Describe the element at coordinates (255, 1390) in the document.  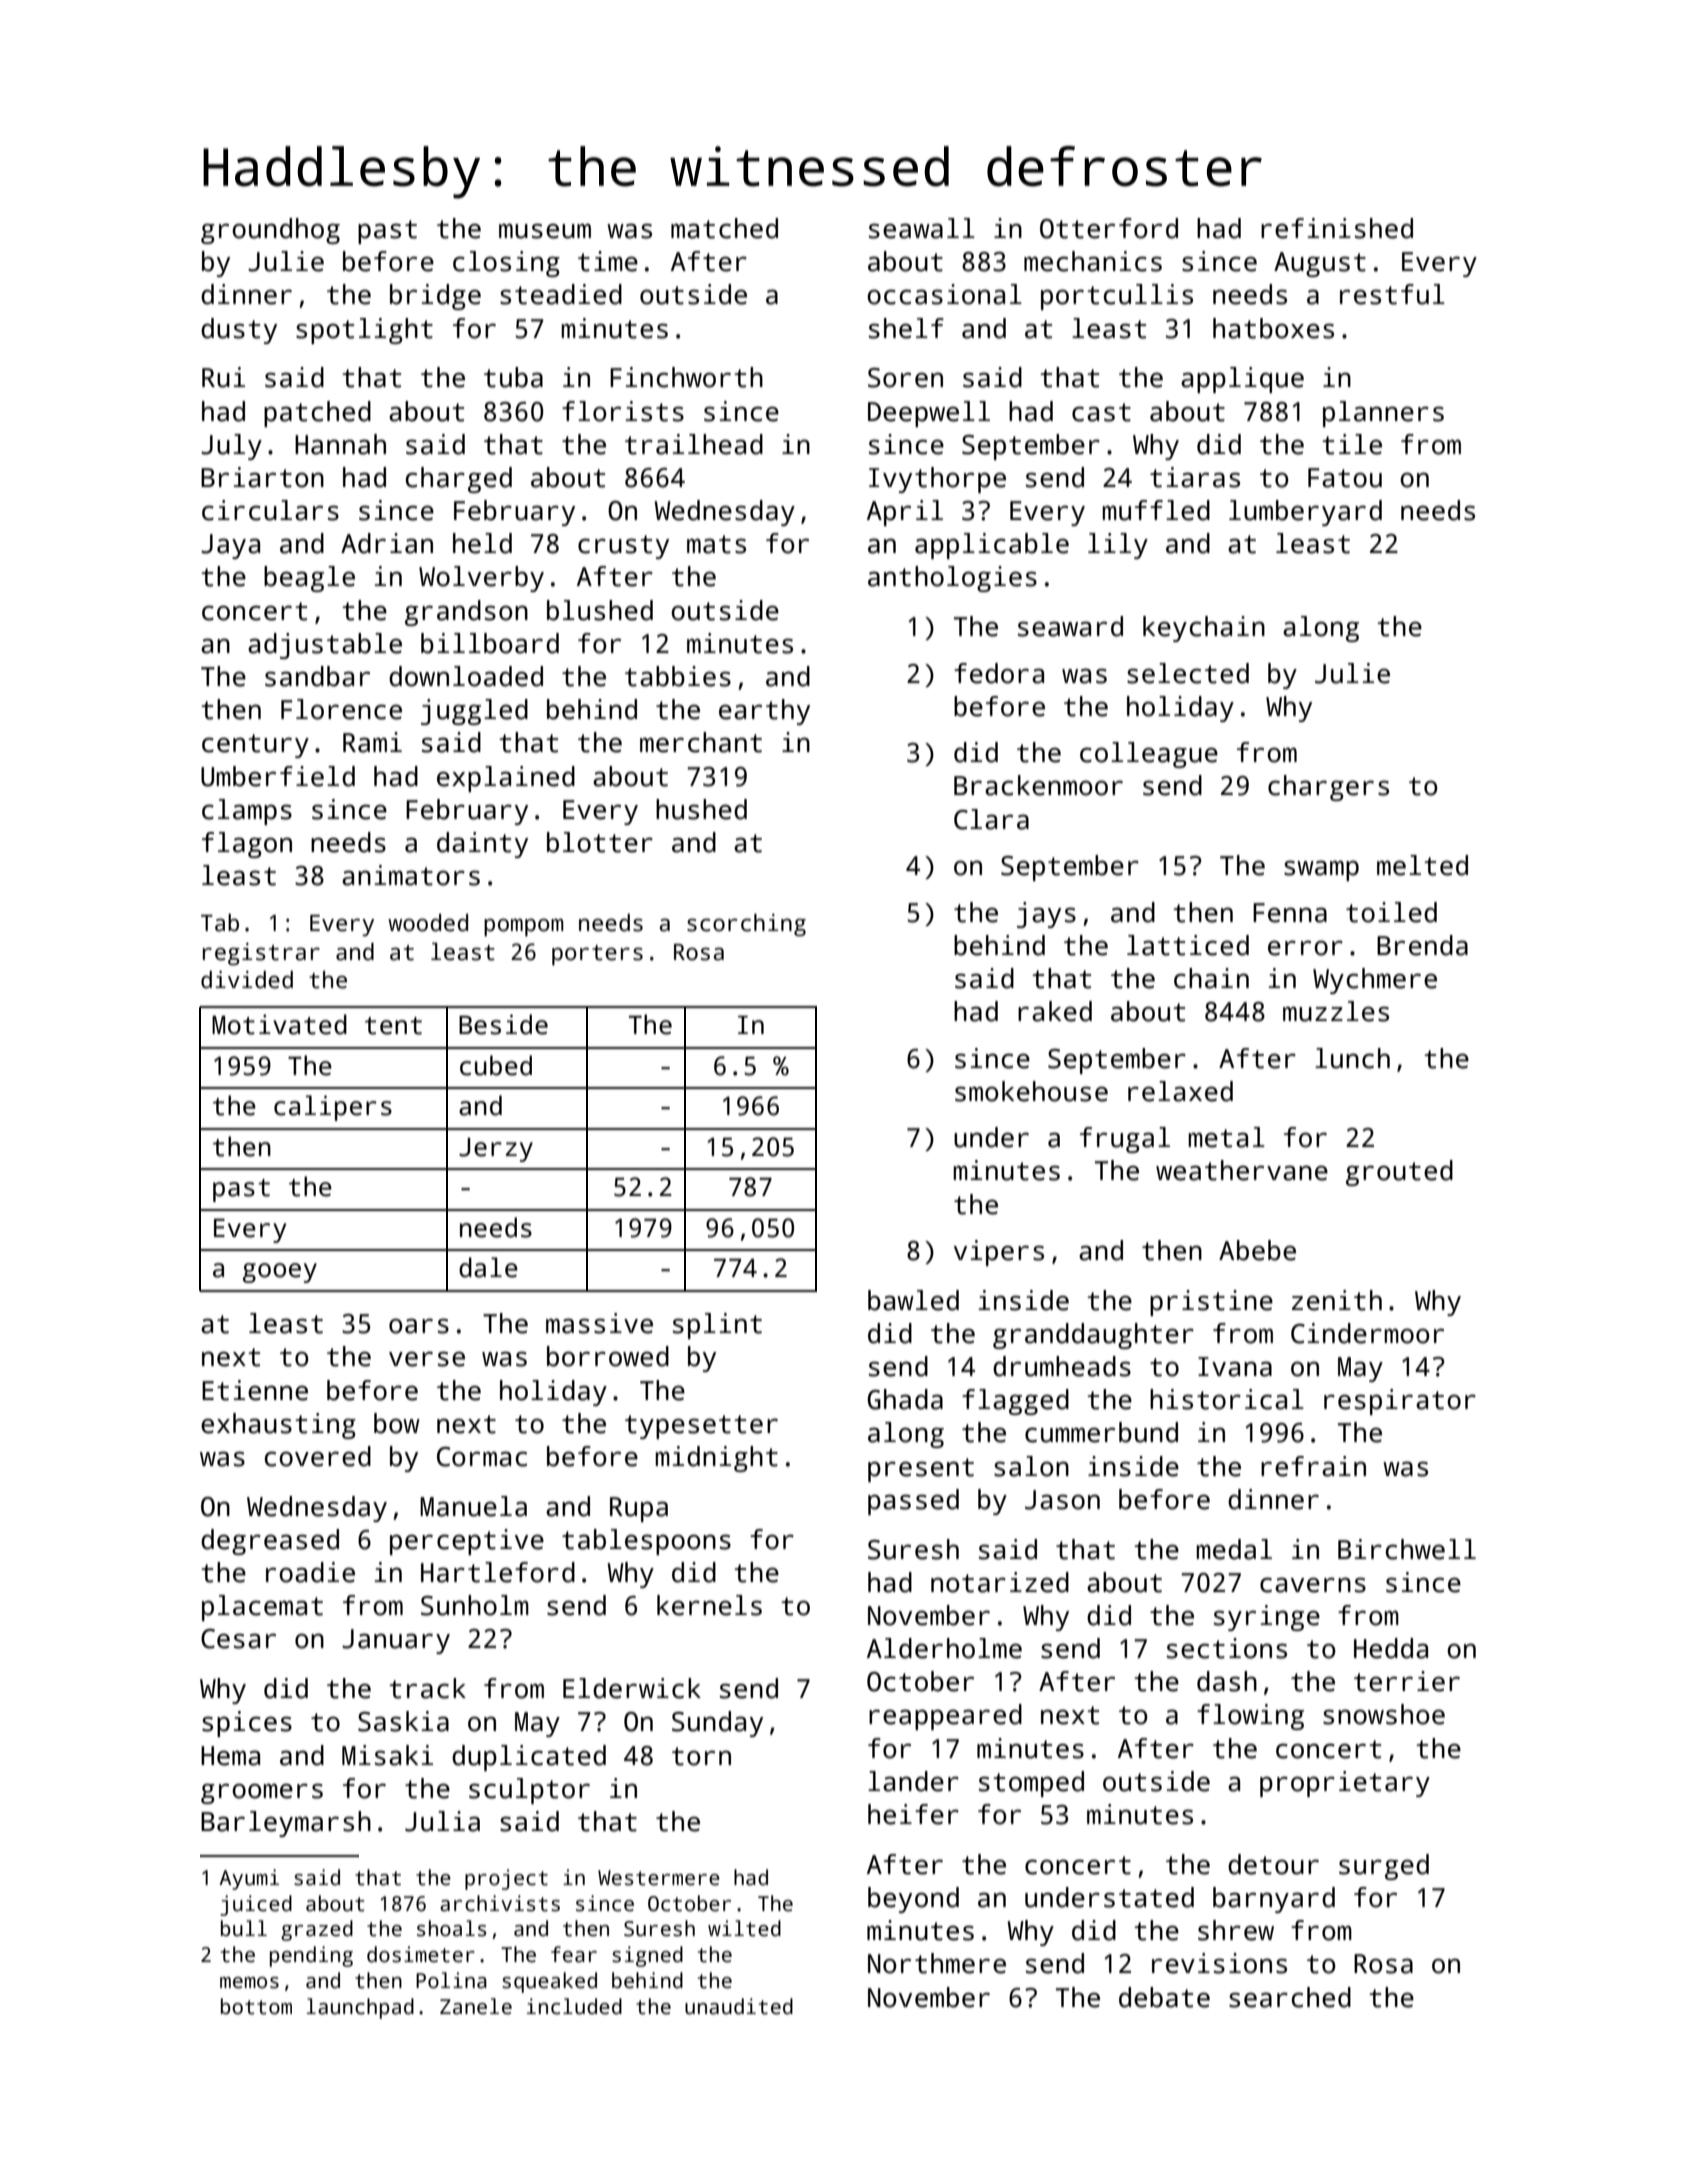
I see `Etienne` at that location.
